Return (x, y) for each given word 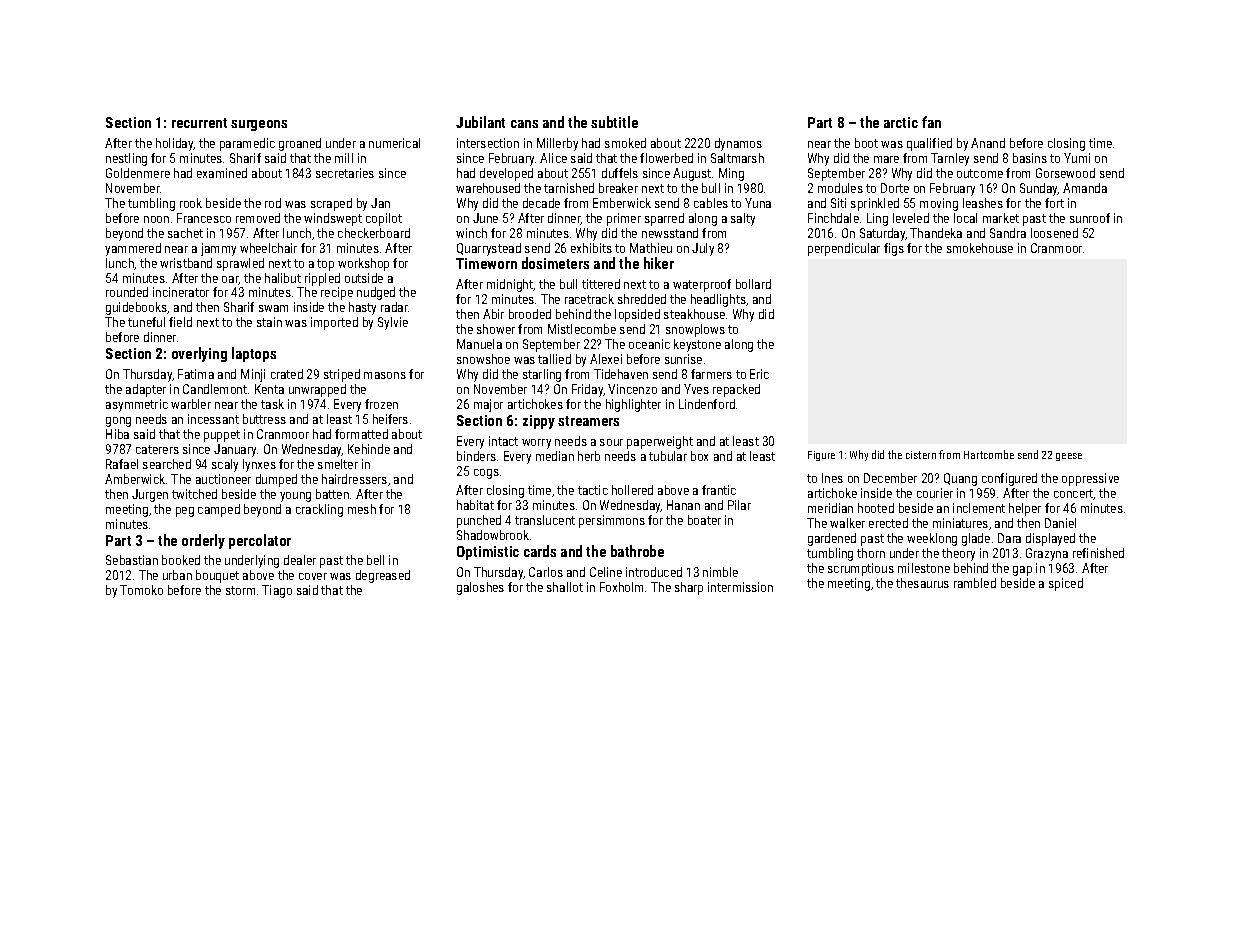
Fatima (196, 374)
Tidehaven (621, 374)
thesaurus (922, 583)
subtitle (614, 122)
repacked (736, 390)
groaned (300, 144)
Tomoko (141, 590)
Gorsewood (1065, 173)
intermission (740, 587)
